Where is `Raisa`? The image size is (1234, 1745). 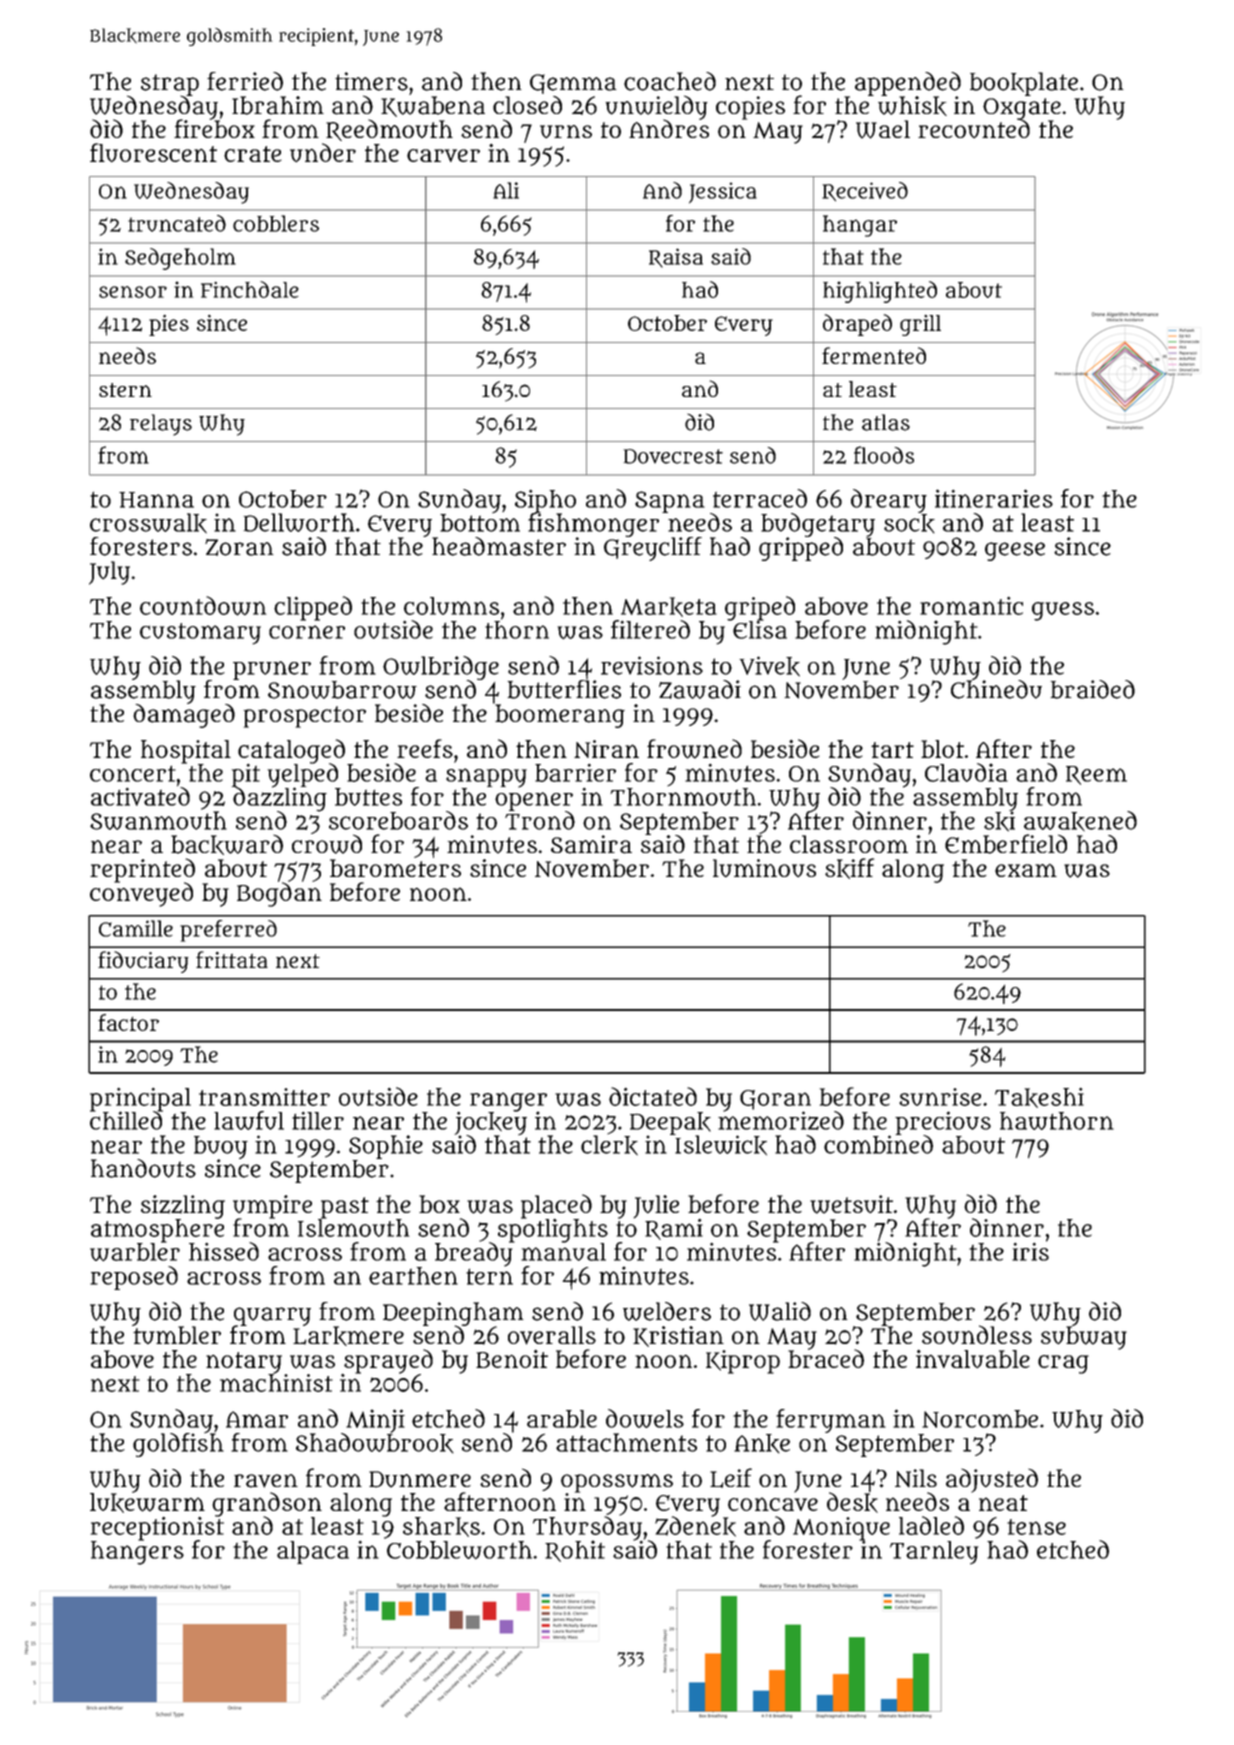
Raisa is located at coordinates (676, 258).
